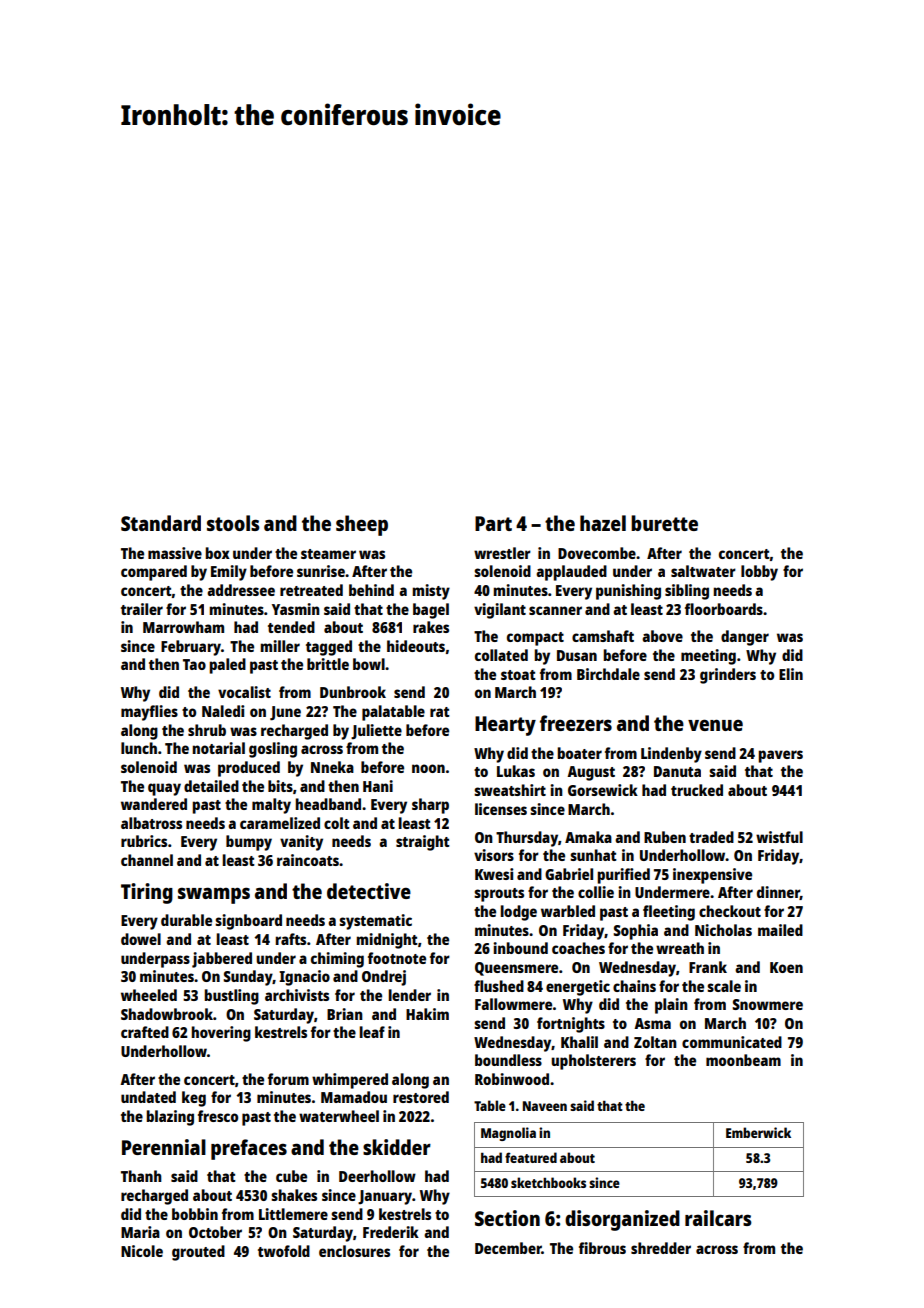  I want to click on Lukas, so click(516, 771).
